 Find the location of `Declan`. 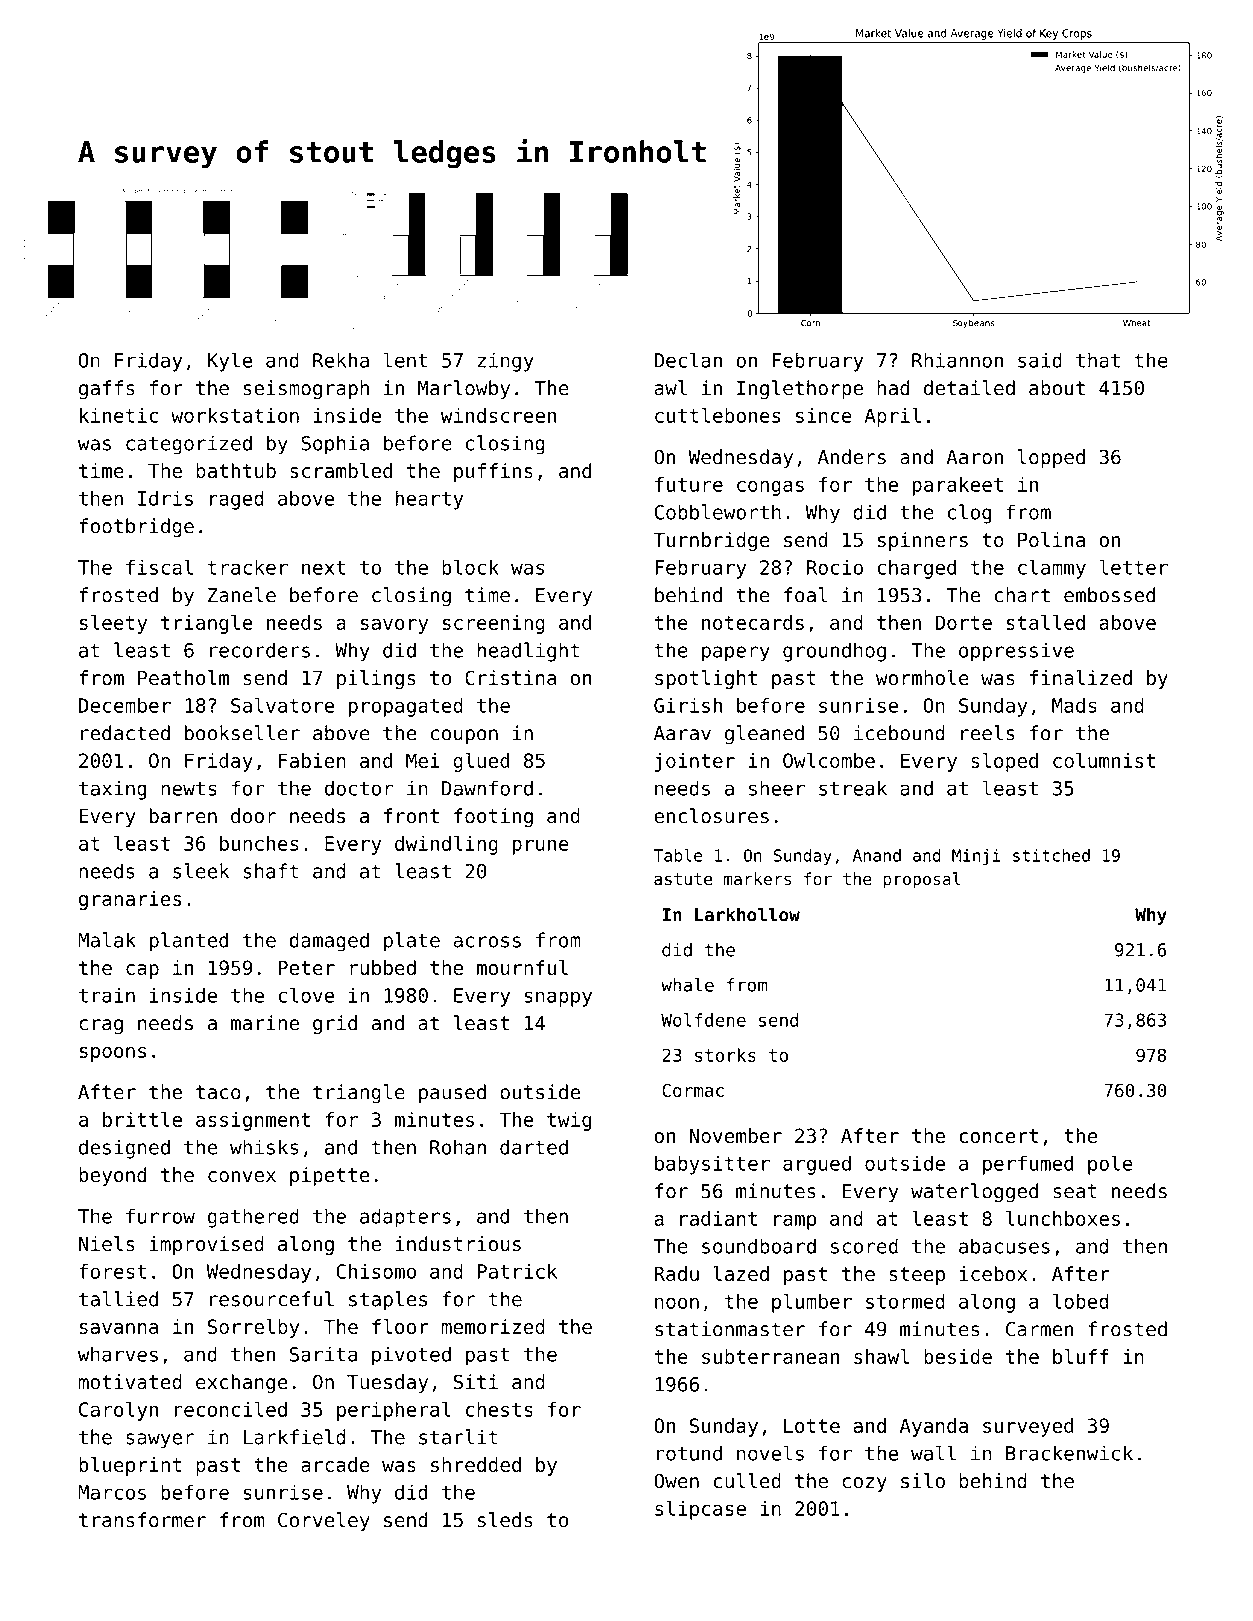

Declan is located at coordinates (688, 360).
